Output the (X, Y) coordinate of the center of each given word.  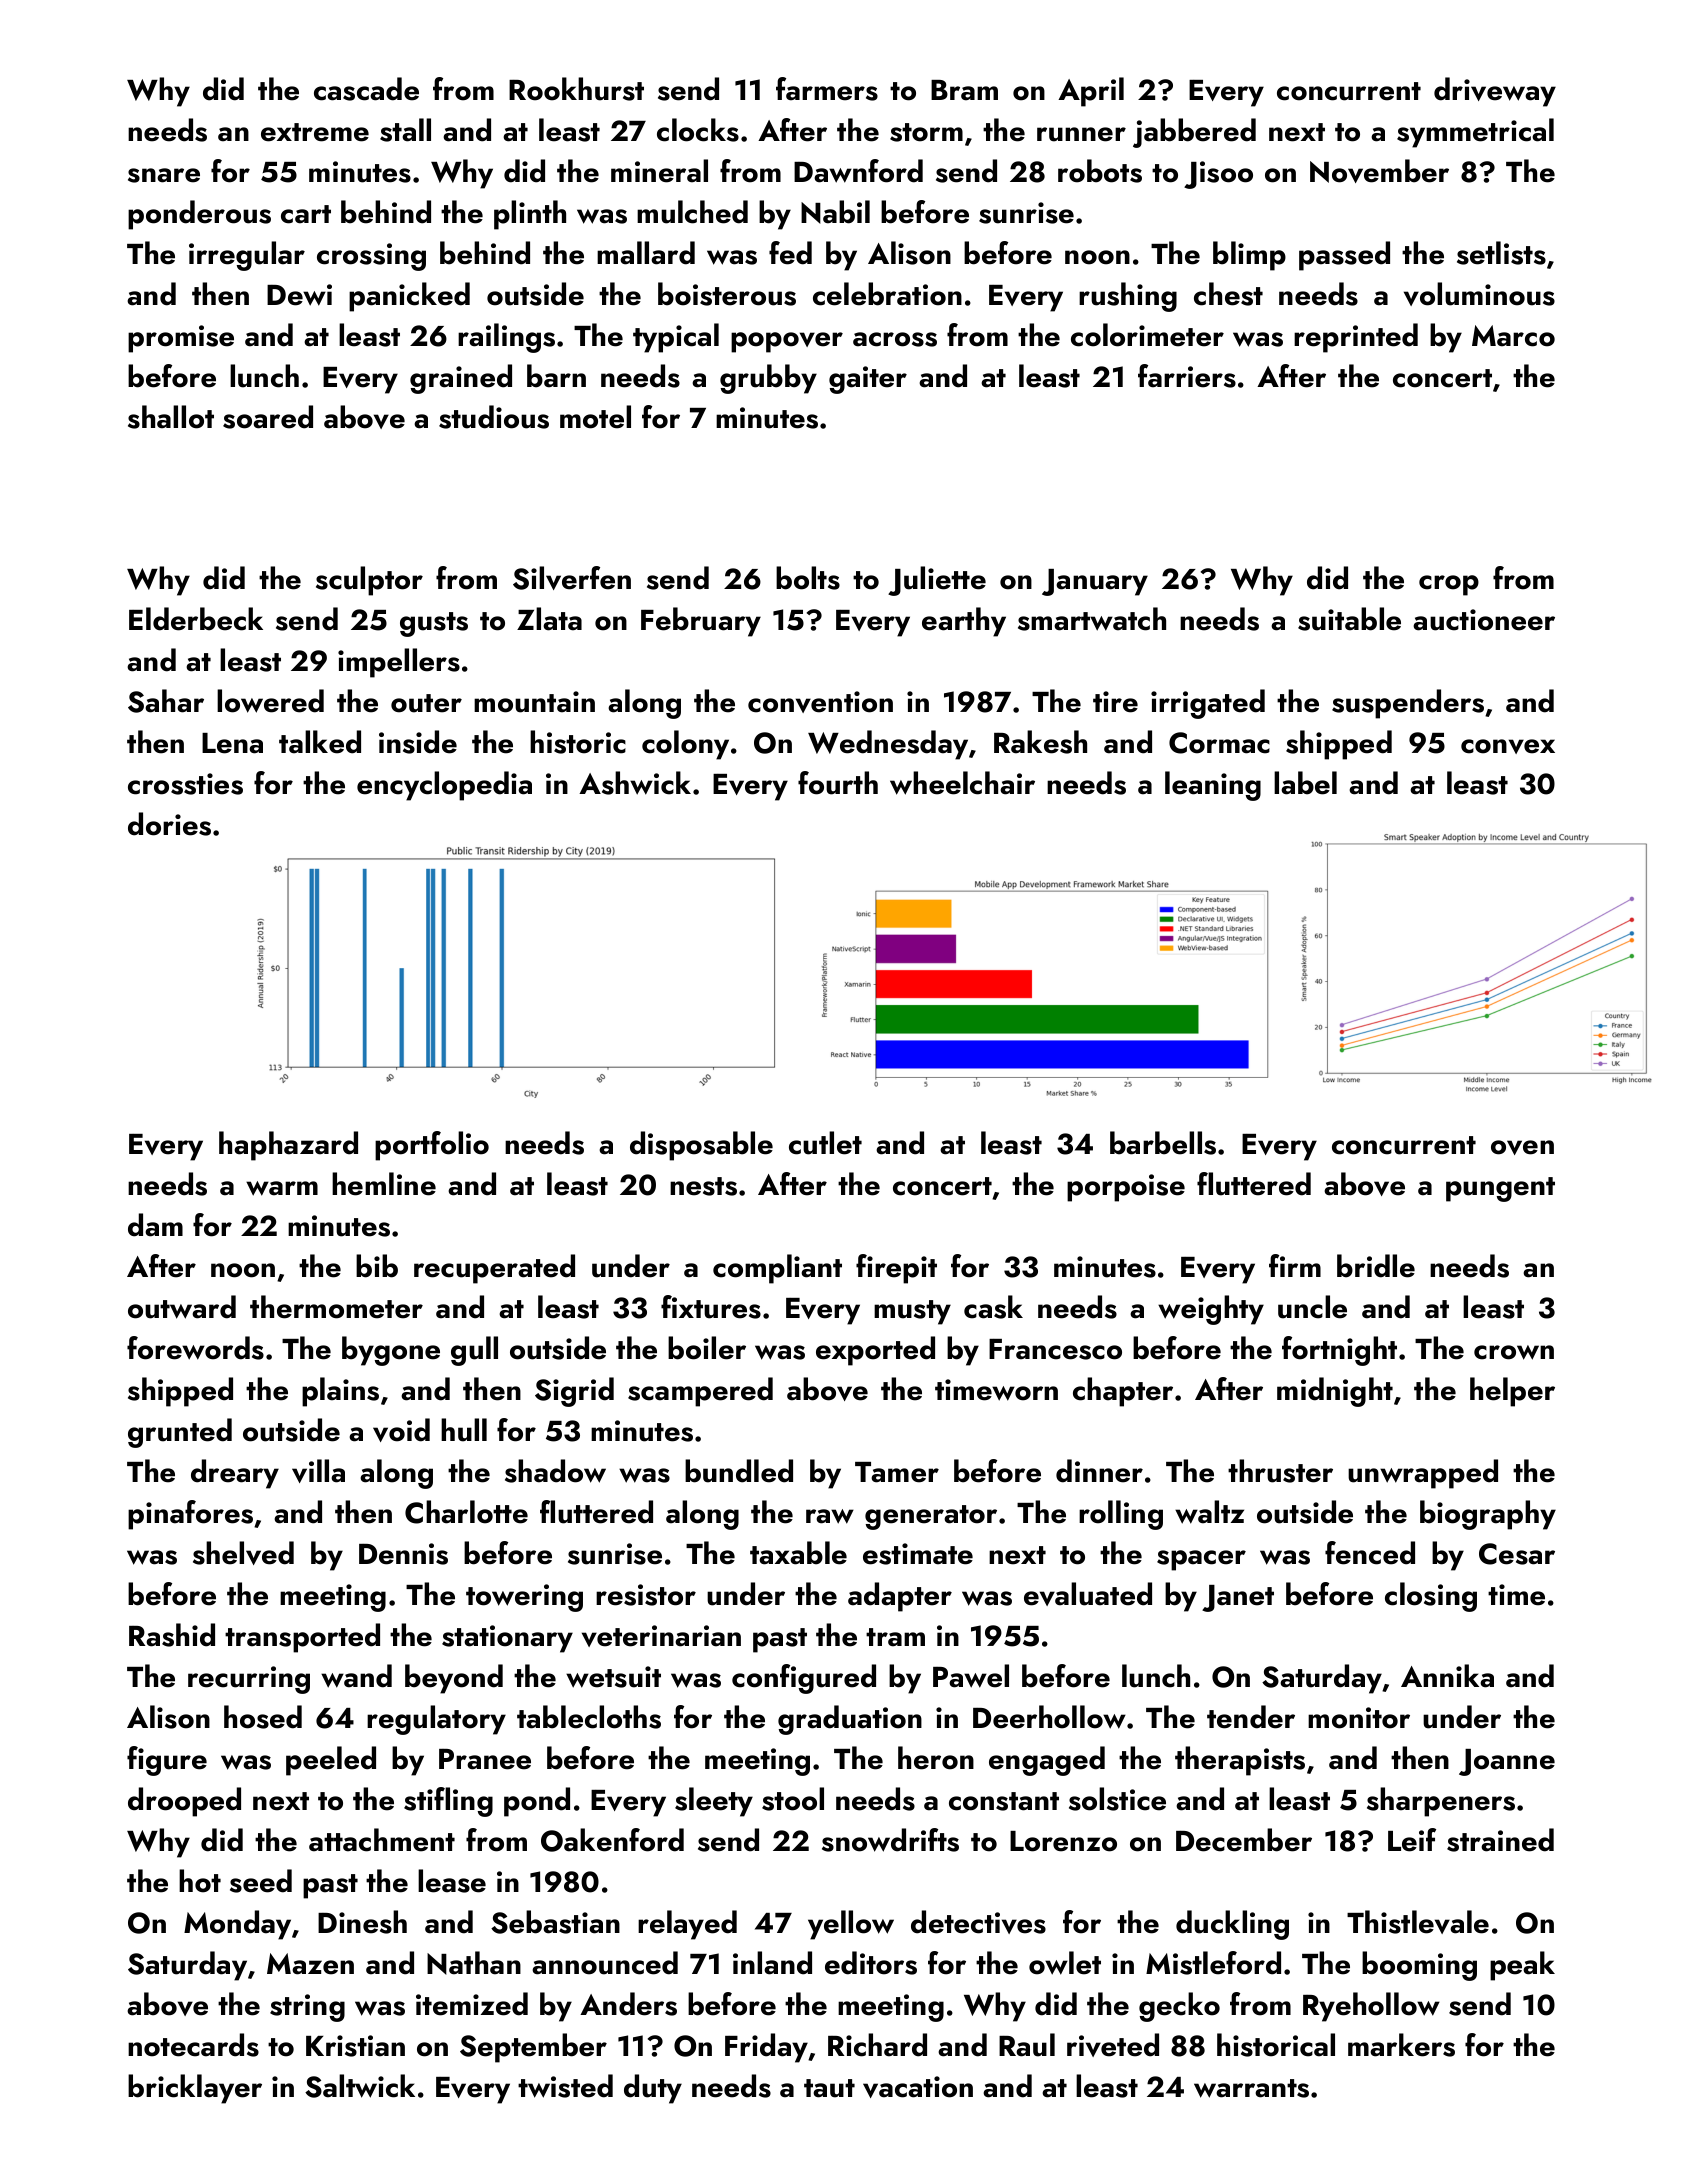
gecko (1179, 2007)
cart (306, 214)
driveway (1495, 92)
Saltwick (360, 2086)
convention (820, 702)
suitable (1349, 619)
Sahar (166, 701)
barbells (1163, 1143)
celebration (887, 294)
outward (182, 1307)
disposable (701, 1146)
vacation (918, 2087)
